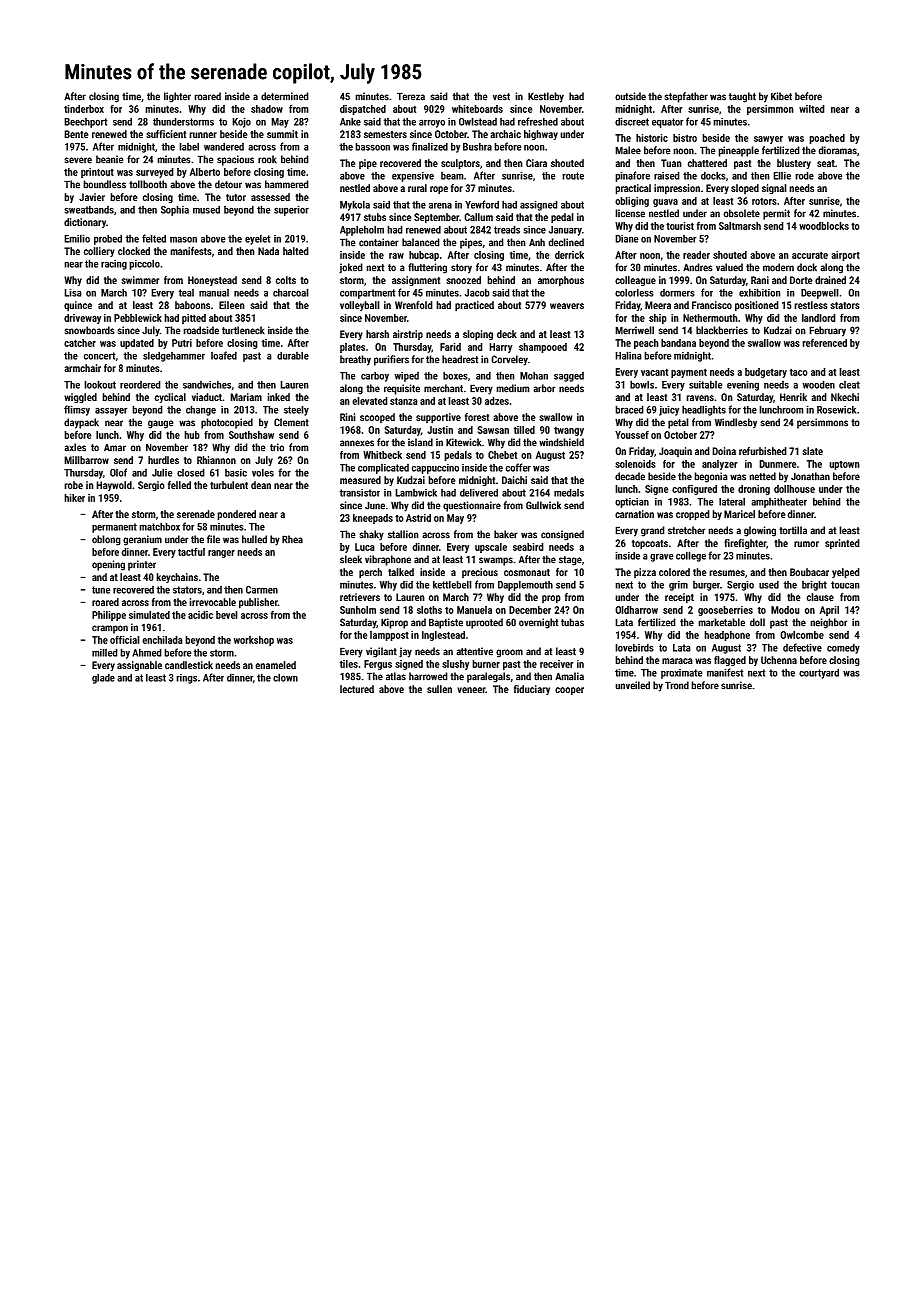 This screenshot has height=1308, width=924. Describe the element at coordinates (365, 547) in the screenshot. I see `Luca` at that location.
